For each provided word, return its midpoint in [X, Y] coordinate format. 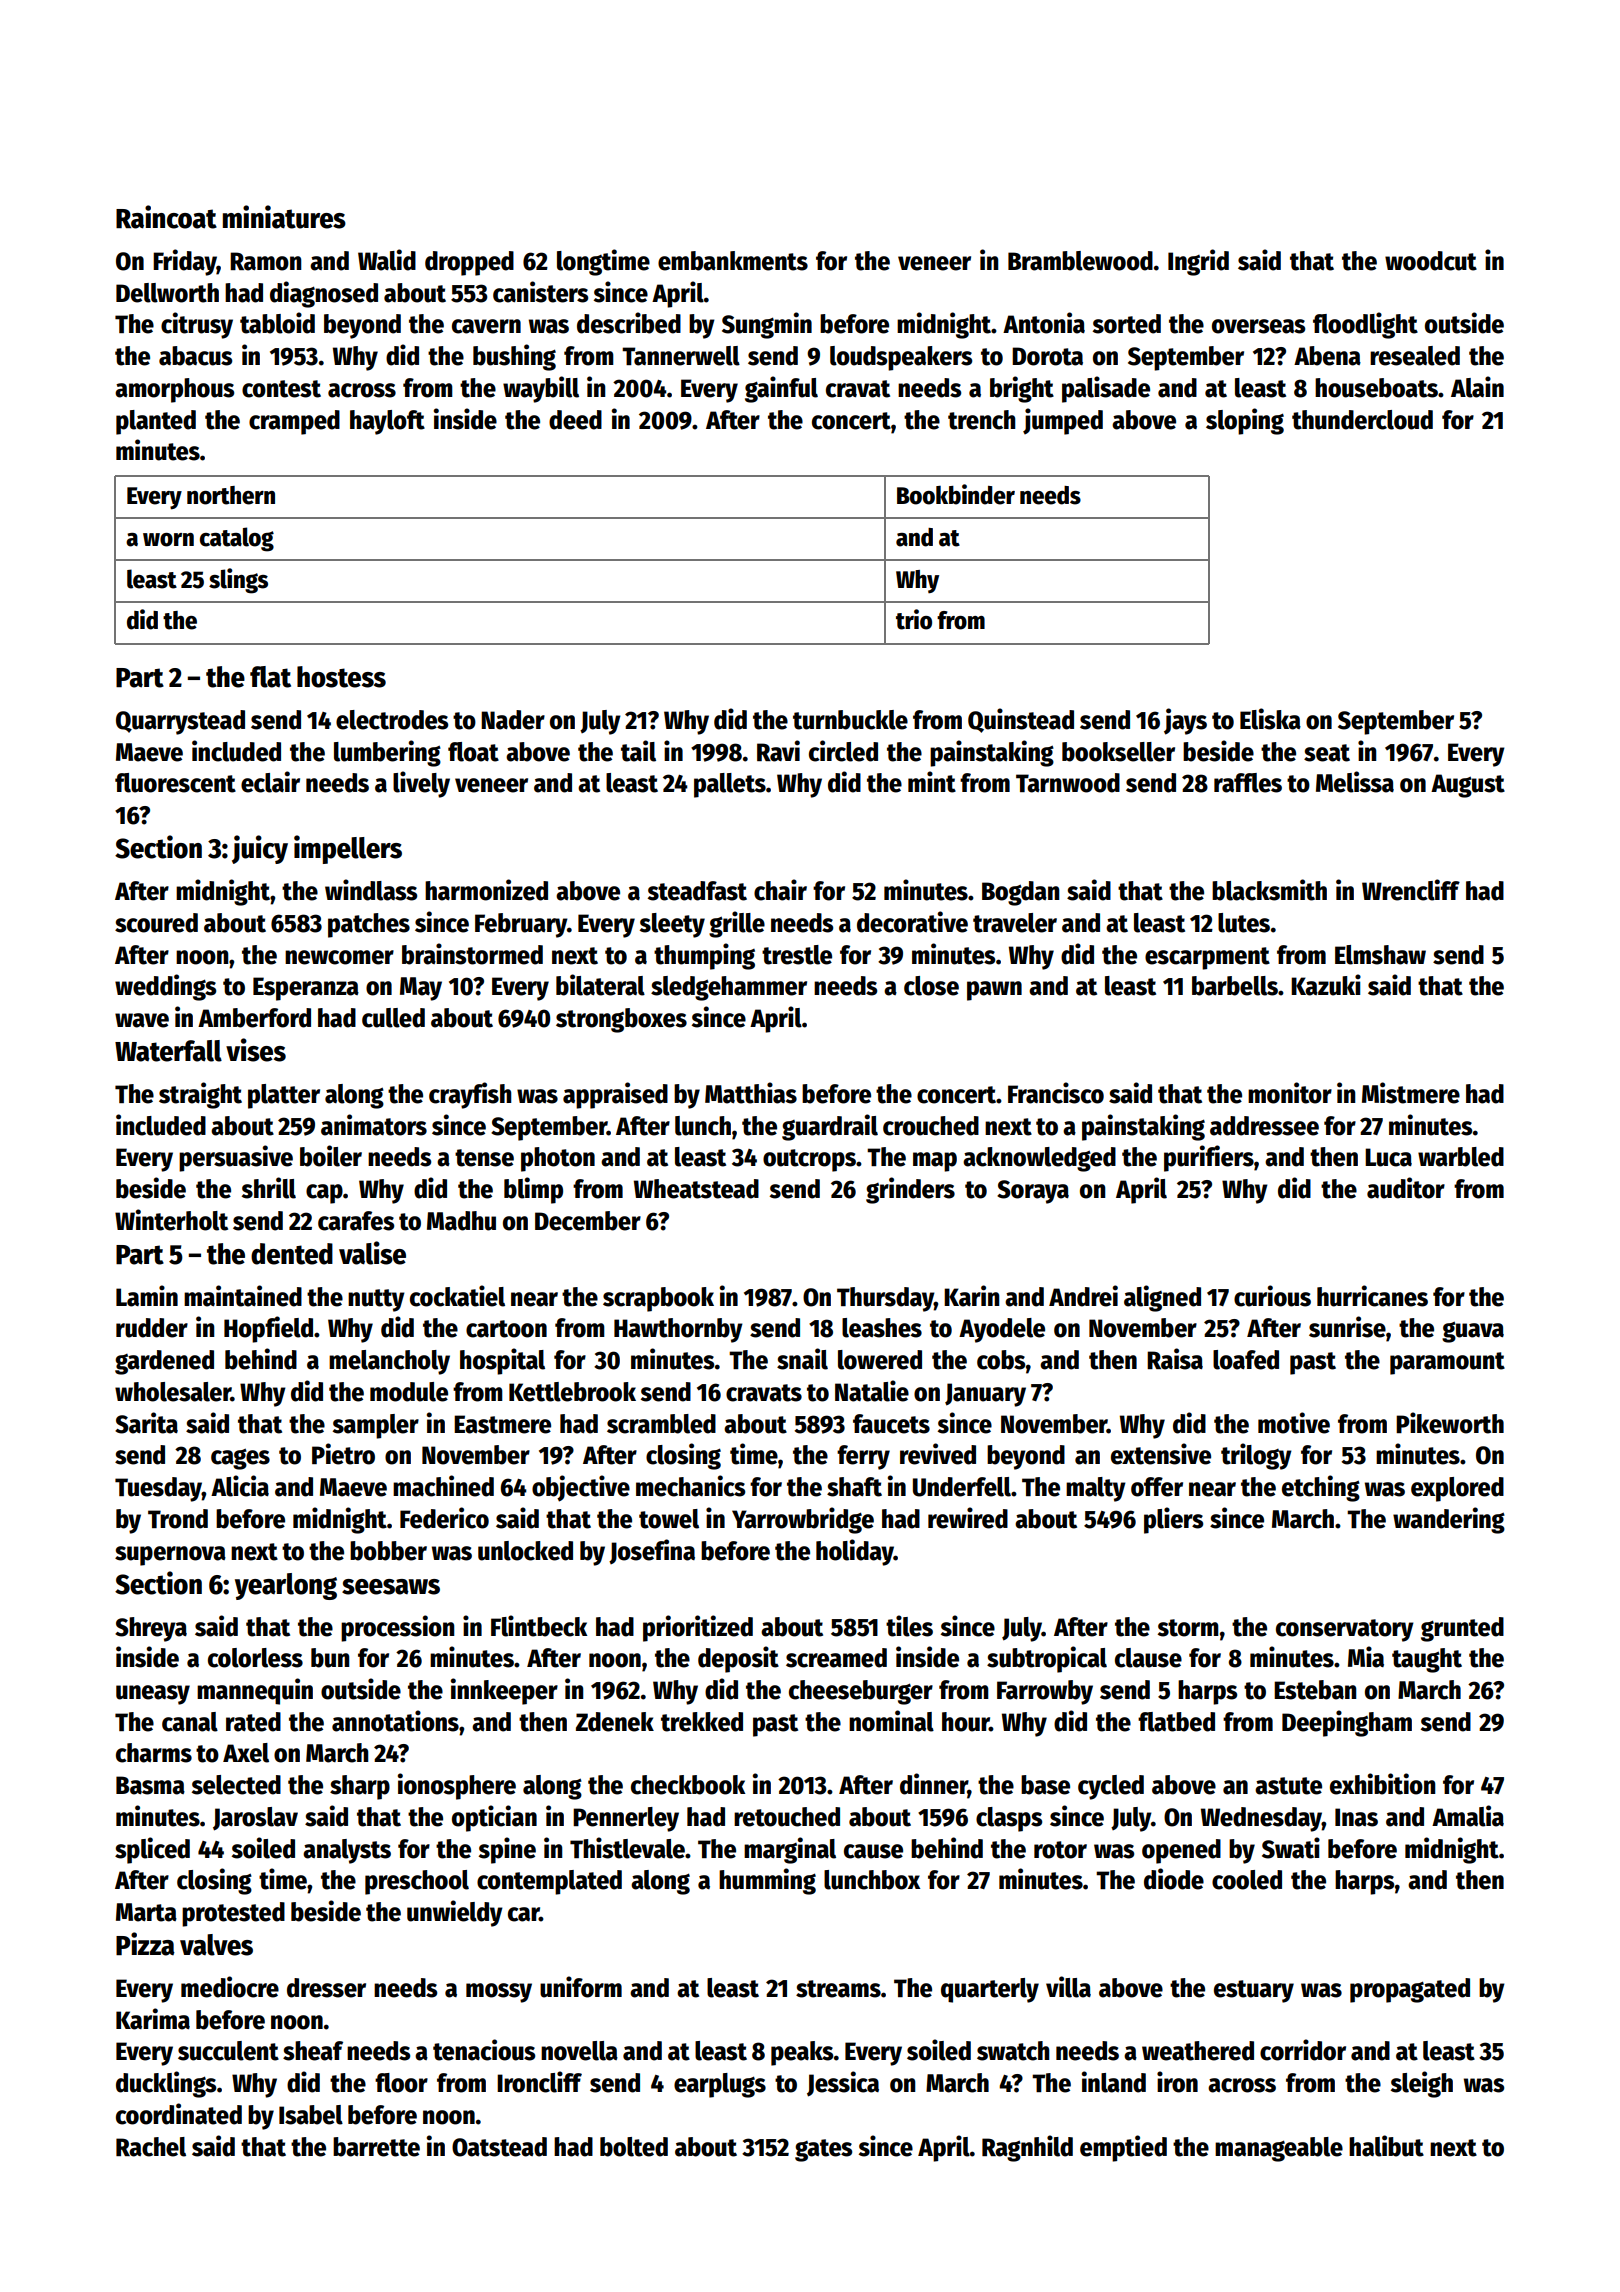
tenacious [484, 2050]
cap [324, 1194]
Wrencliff [1411, 890]
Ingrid [1198, 262]
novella [579, 2051]
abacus [195, 356]
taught [1427, 1660]
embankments [733, 261]
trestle [797, 955]
